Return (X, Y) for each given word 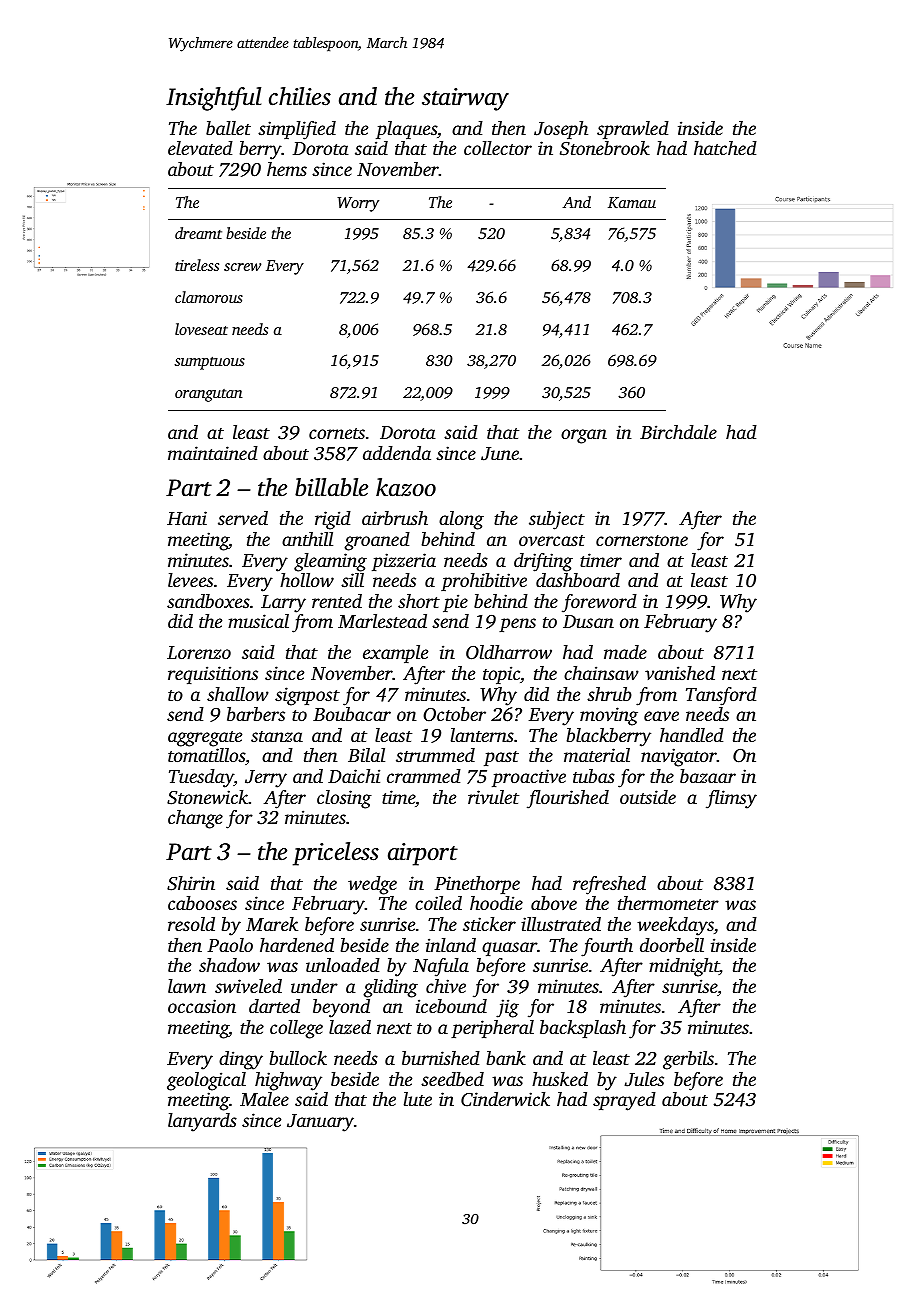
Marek (272, 924)
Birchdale (678, 432)
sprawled (633, 130)
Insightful (213, 99)
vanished (680, 673)
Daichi (354, 776)
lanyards (202, 1122)
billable (331, 487)
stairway (465, 99)
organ (584, 436)
